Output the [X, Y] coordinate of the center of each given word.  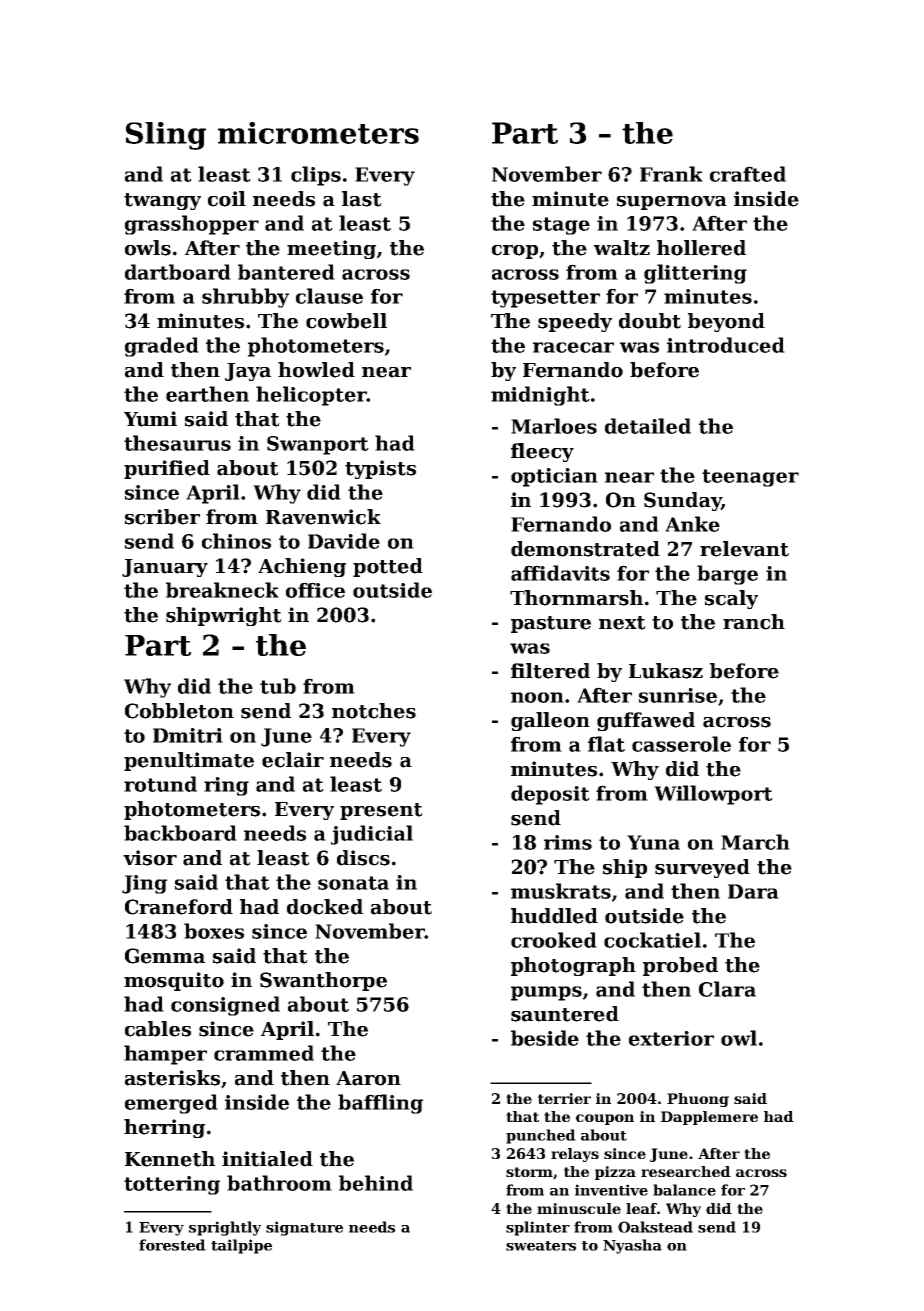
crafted [748, 174]
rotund [160, 784]
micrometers [318, 133]
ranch [754, 622]
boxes [214, 931]
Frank [671, 174]
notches [374, 711]
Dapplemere [709, 1118]
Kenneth [170, 1159]
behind [376, 1183]
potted [388, 567]
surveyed [702, 868]
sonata [353, 883]
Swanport [318, 445]
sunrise [678, 695]
